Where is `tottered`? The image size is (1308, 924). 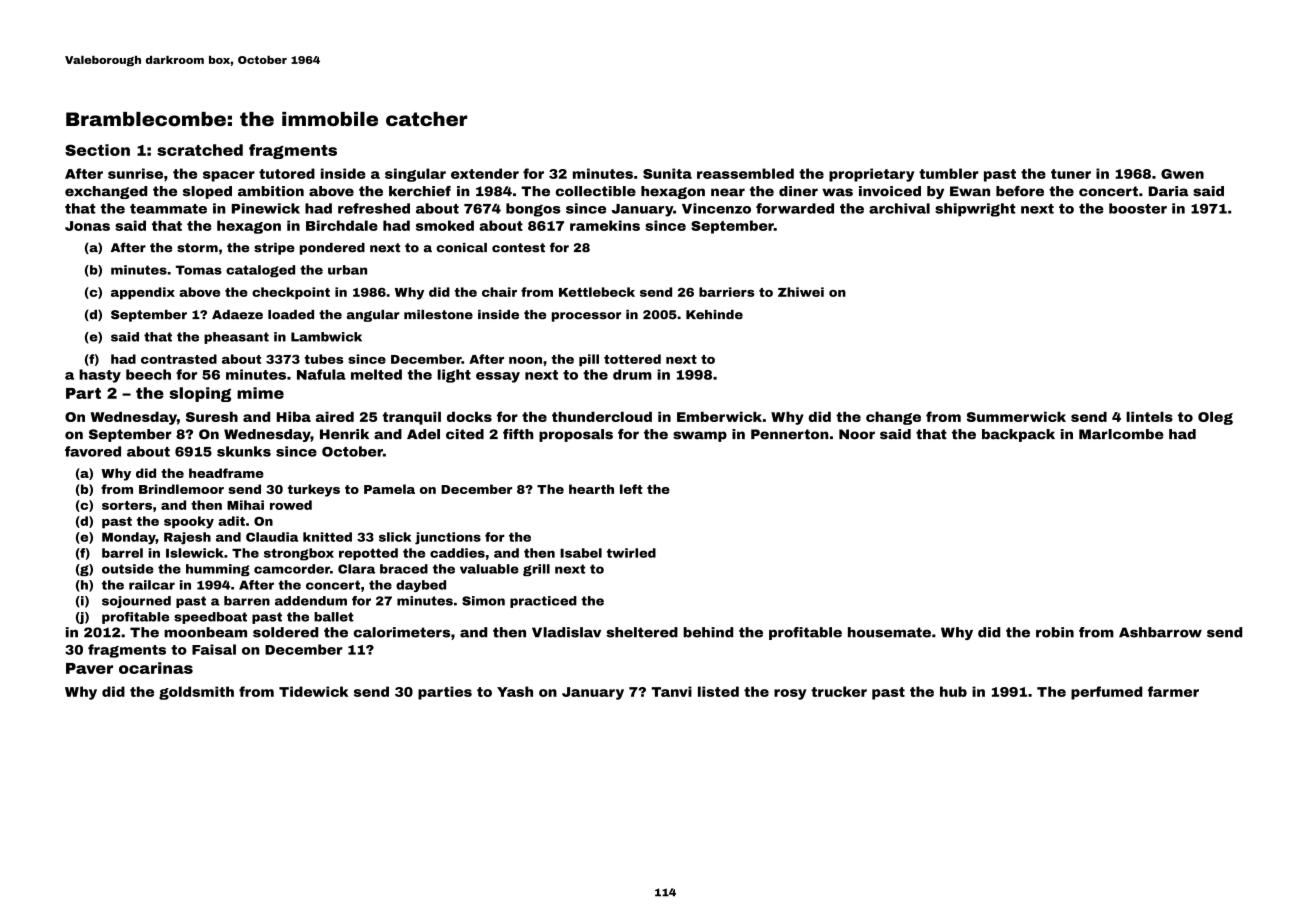 tottered is located at coordinates (632, 359).
